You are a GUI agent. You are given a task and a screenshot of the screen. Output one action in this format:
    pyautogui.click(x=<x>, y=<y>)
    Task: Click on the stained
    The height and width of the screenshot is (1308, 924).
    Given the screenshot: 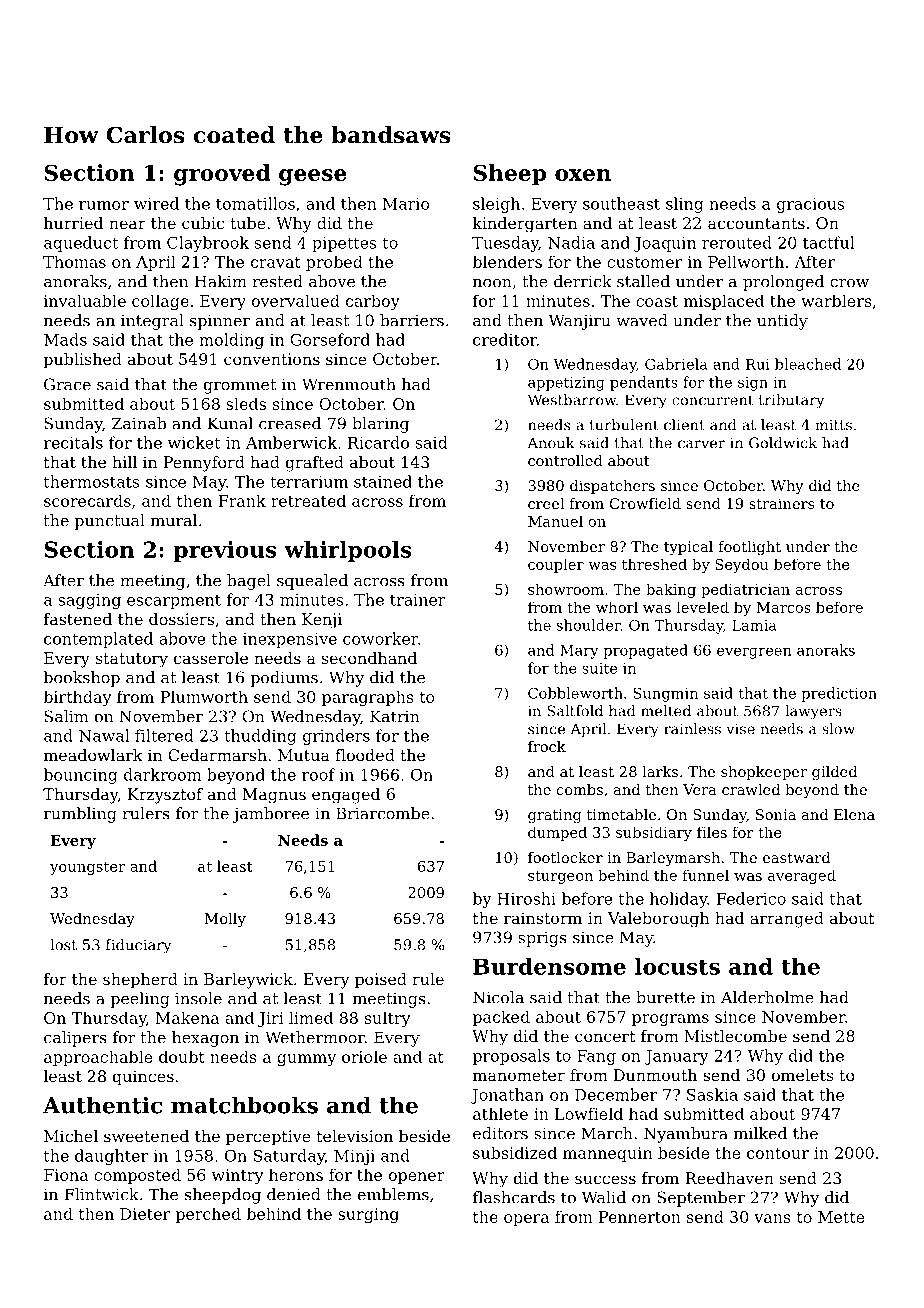 What is the action you would take?
    pyautogui.click(x=383, y=481)
